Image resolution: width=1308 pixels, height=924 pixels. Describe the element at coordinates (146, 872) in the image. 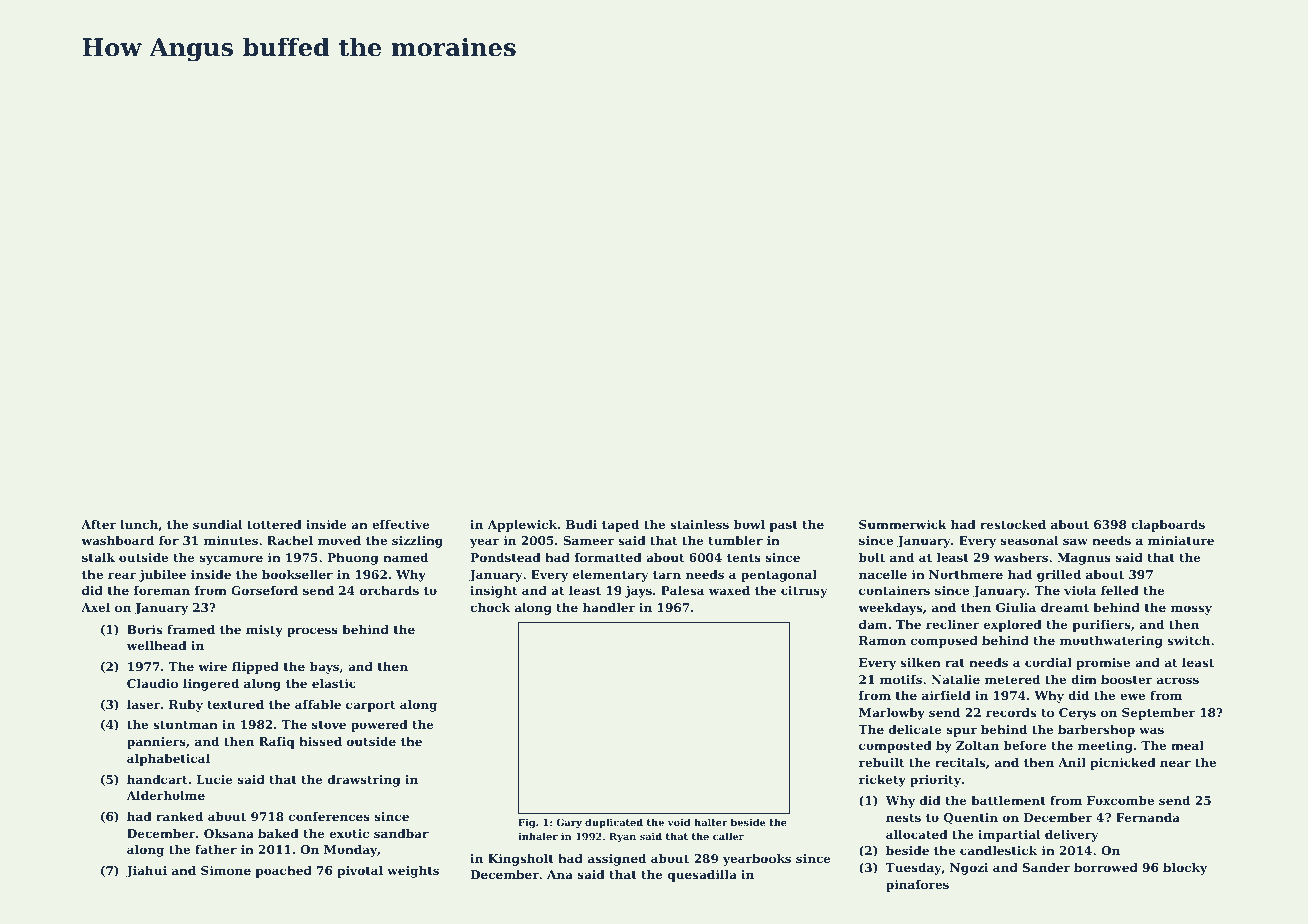

I see `Jiahui` at that location.
